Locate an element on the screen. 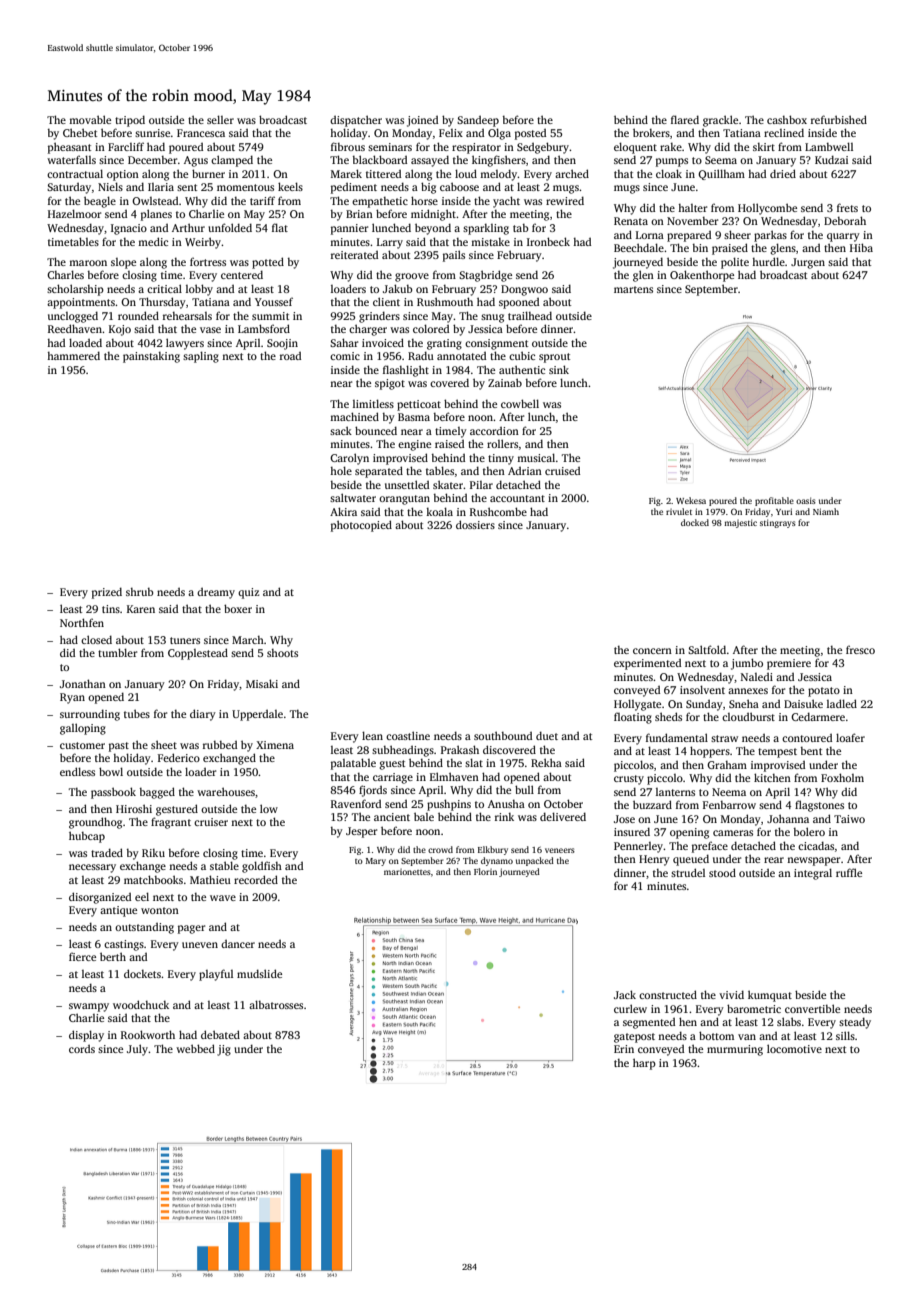  constructed is located at coordinates (668, 994).
